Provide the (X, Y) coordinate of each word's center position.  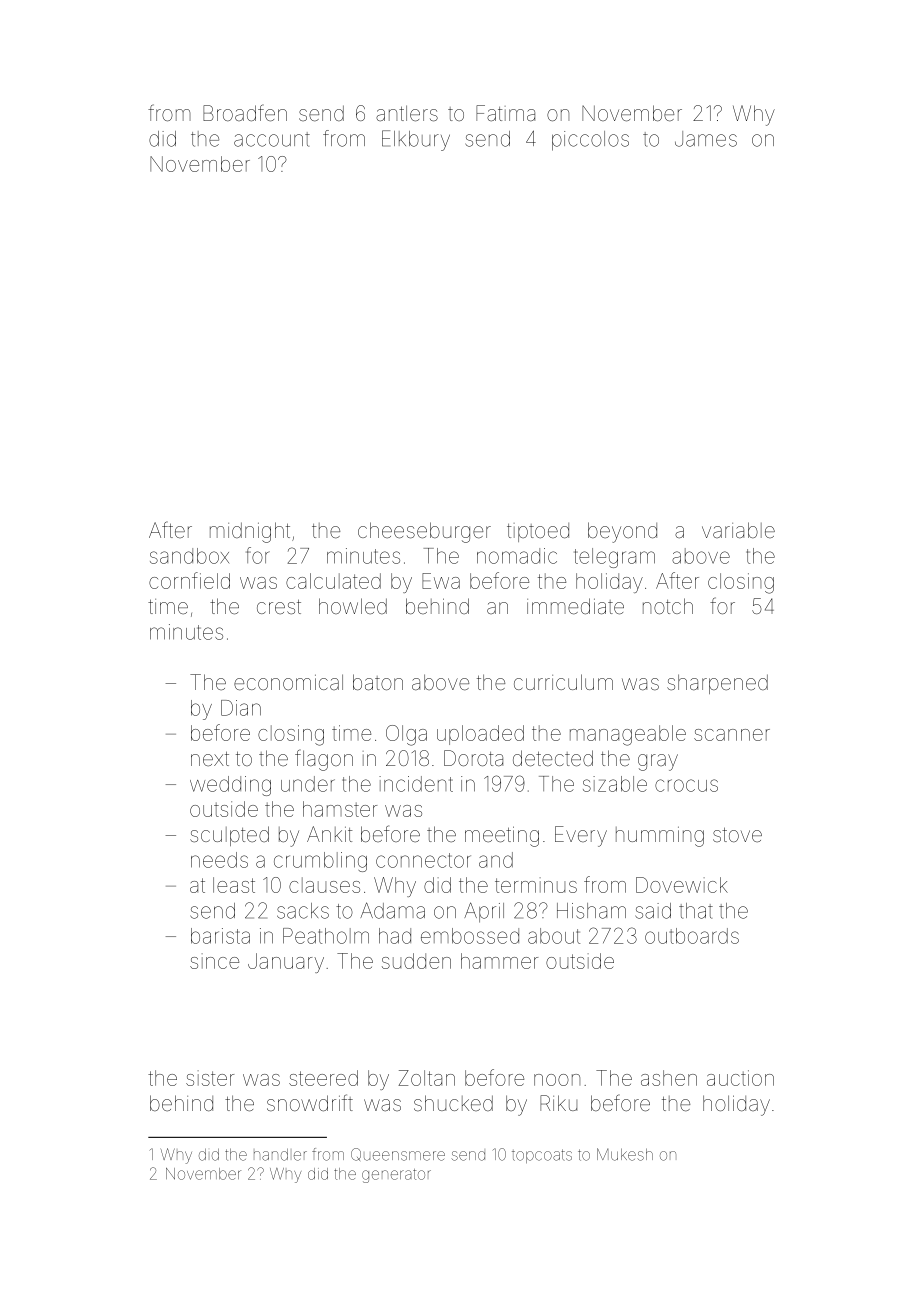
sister (210, 1078)
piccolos (590, 141)
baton (378, 682)
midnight (250, 532)
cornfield (189, 580)
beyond (622, 532)
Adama (392, 910)
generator (396, 1176)
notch (668, 606)
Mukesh (625, 1154)
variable (738, 530)
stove (737, 834)
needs (219, 860)
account (272, 139)
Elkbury (416, 140)
